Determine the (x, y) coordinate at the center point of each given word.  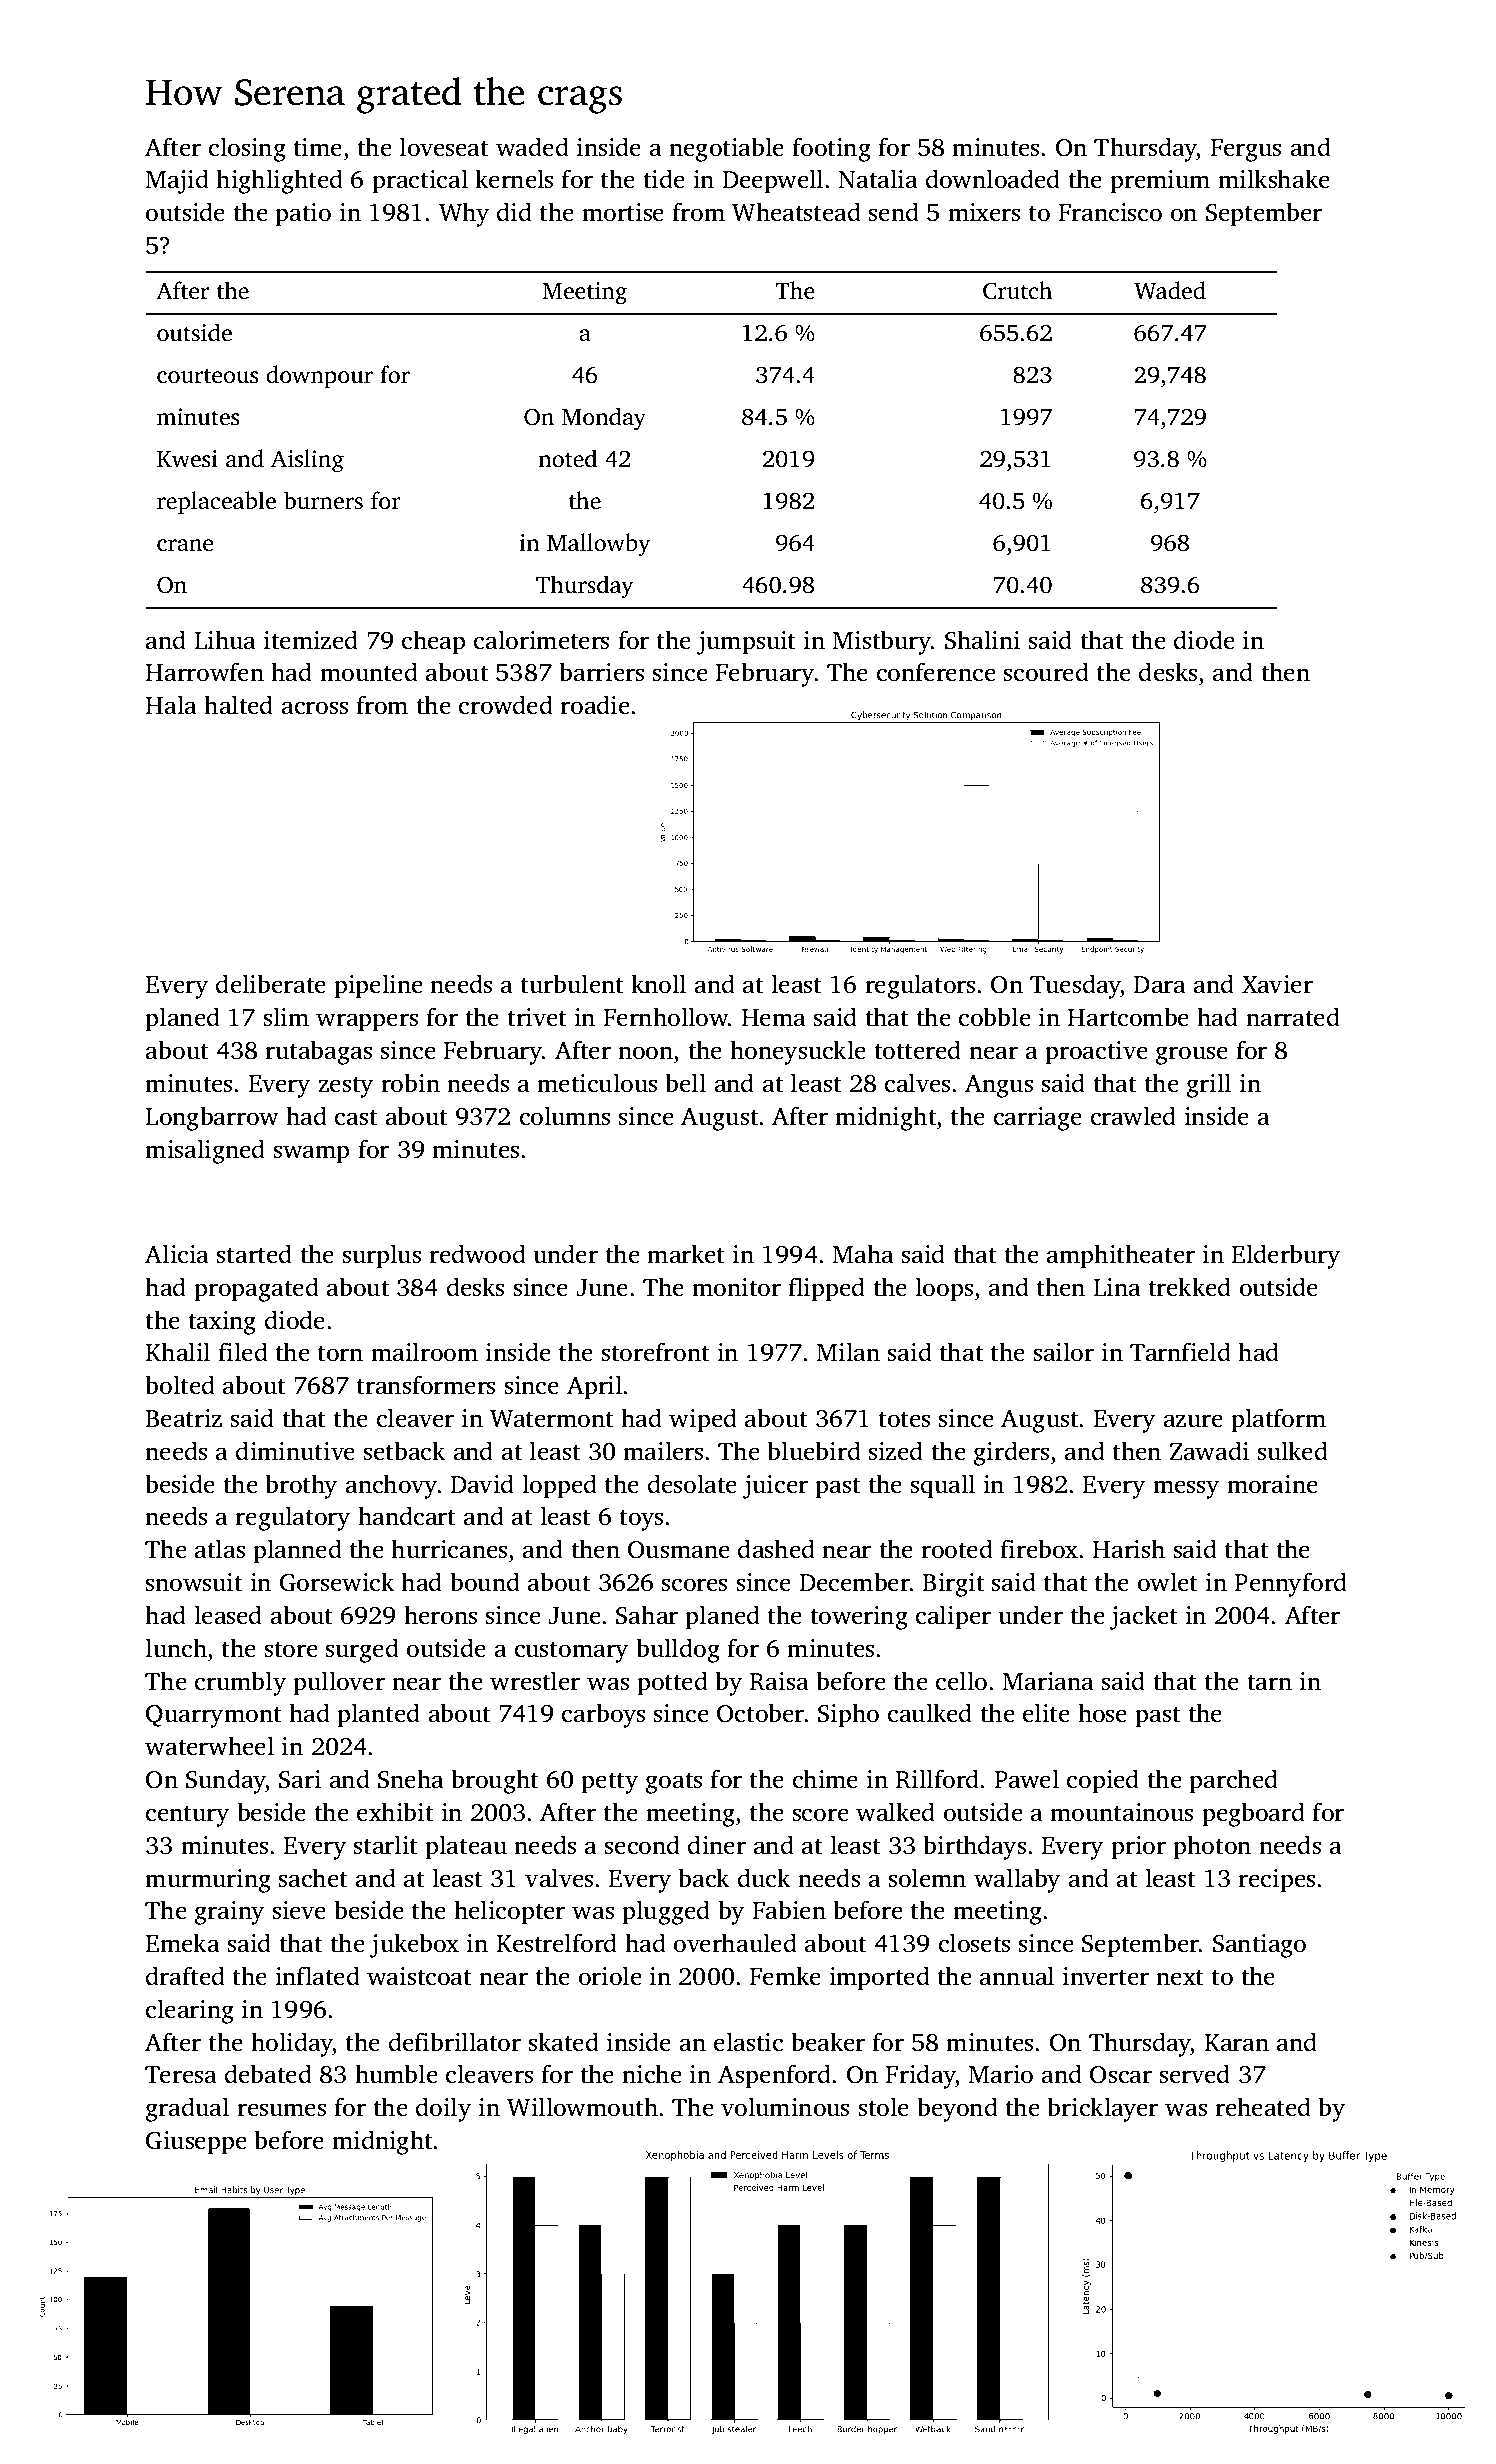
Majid (177, 181)
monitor (736, 1287)
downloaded (993, 179)
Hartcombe (1128, 1017)
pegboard (1253, 1814)
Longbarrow (212, 1118)
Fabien (789, 1910)
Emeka (183, 1943)
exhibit (395, 1812)
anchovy (392, 1486)
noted (567, 458)
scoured (1046, 672)
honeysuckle (798, 1052)
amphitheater (1121, 1256)
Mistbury (882, 642)
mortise (623, 212)
